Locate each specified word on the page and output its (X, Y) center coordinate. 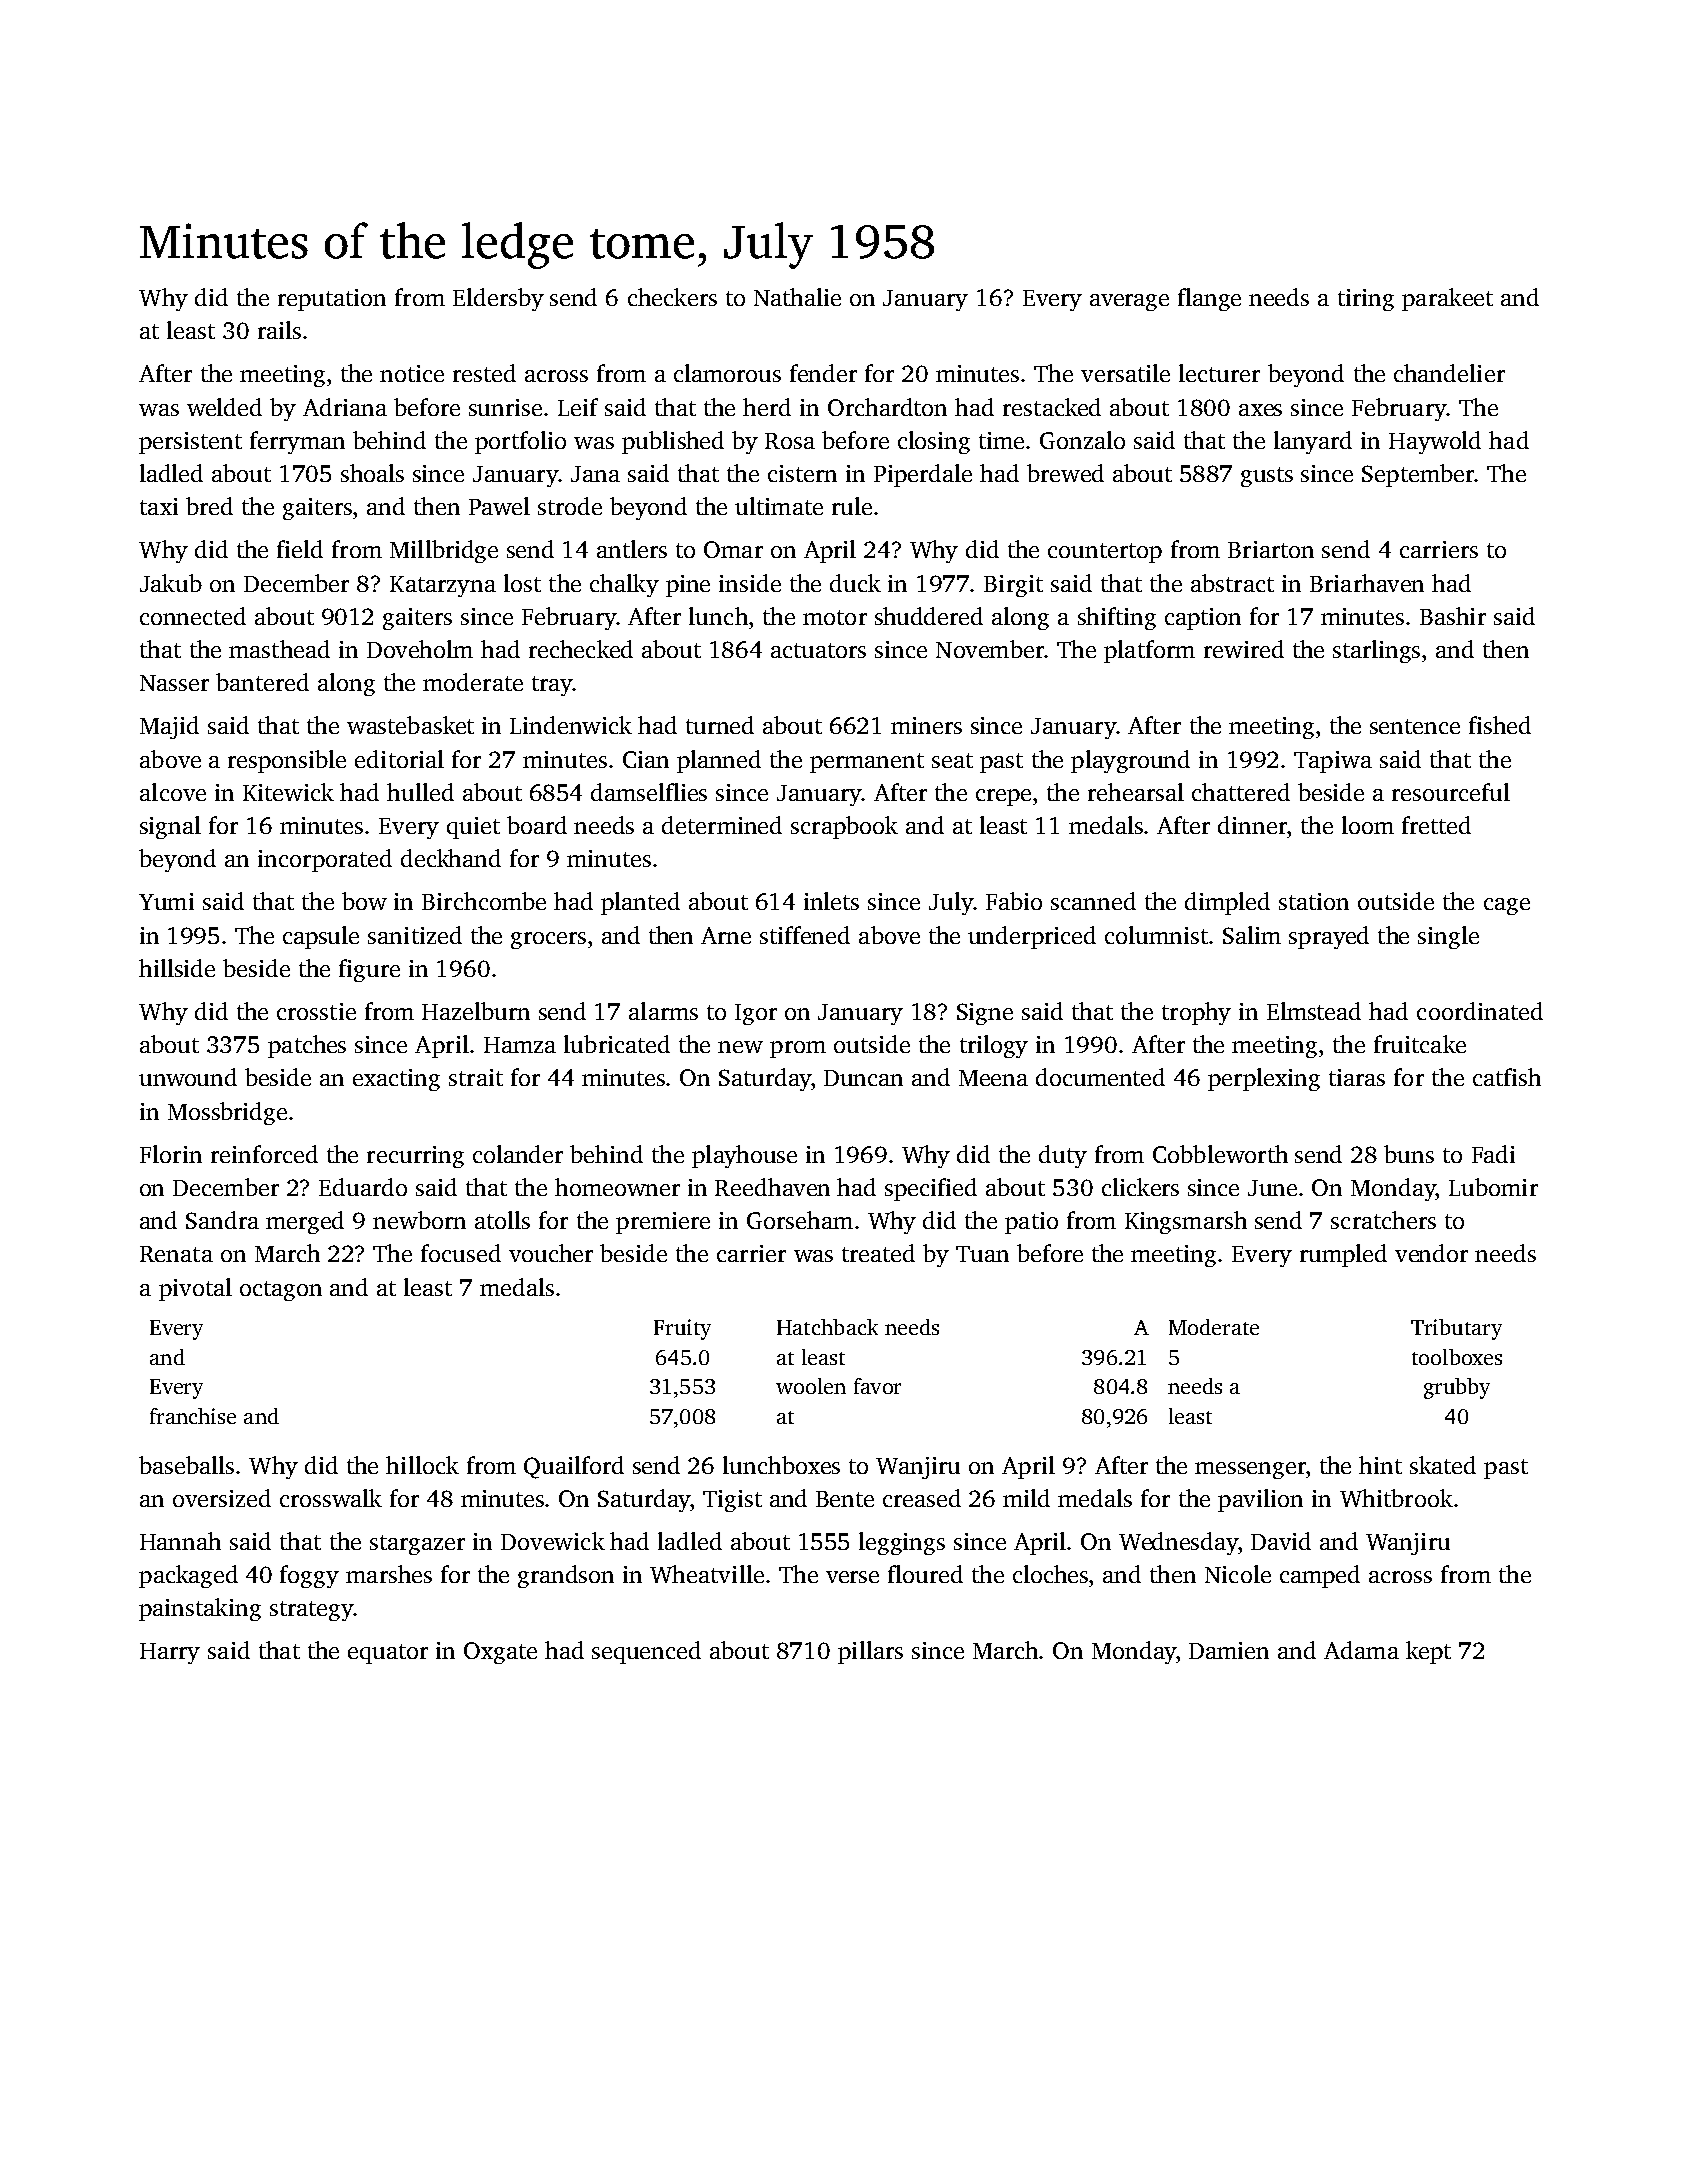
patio (1031, 1223)
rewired (1244, 649)
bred (209, 506)
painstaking (200, 1609)
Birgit (1013, 586)
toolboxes (1457, 1357)
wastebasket (410, 725)
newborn (419, 1220)
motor (835, 617)
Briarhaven (1367, 583)
